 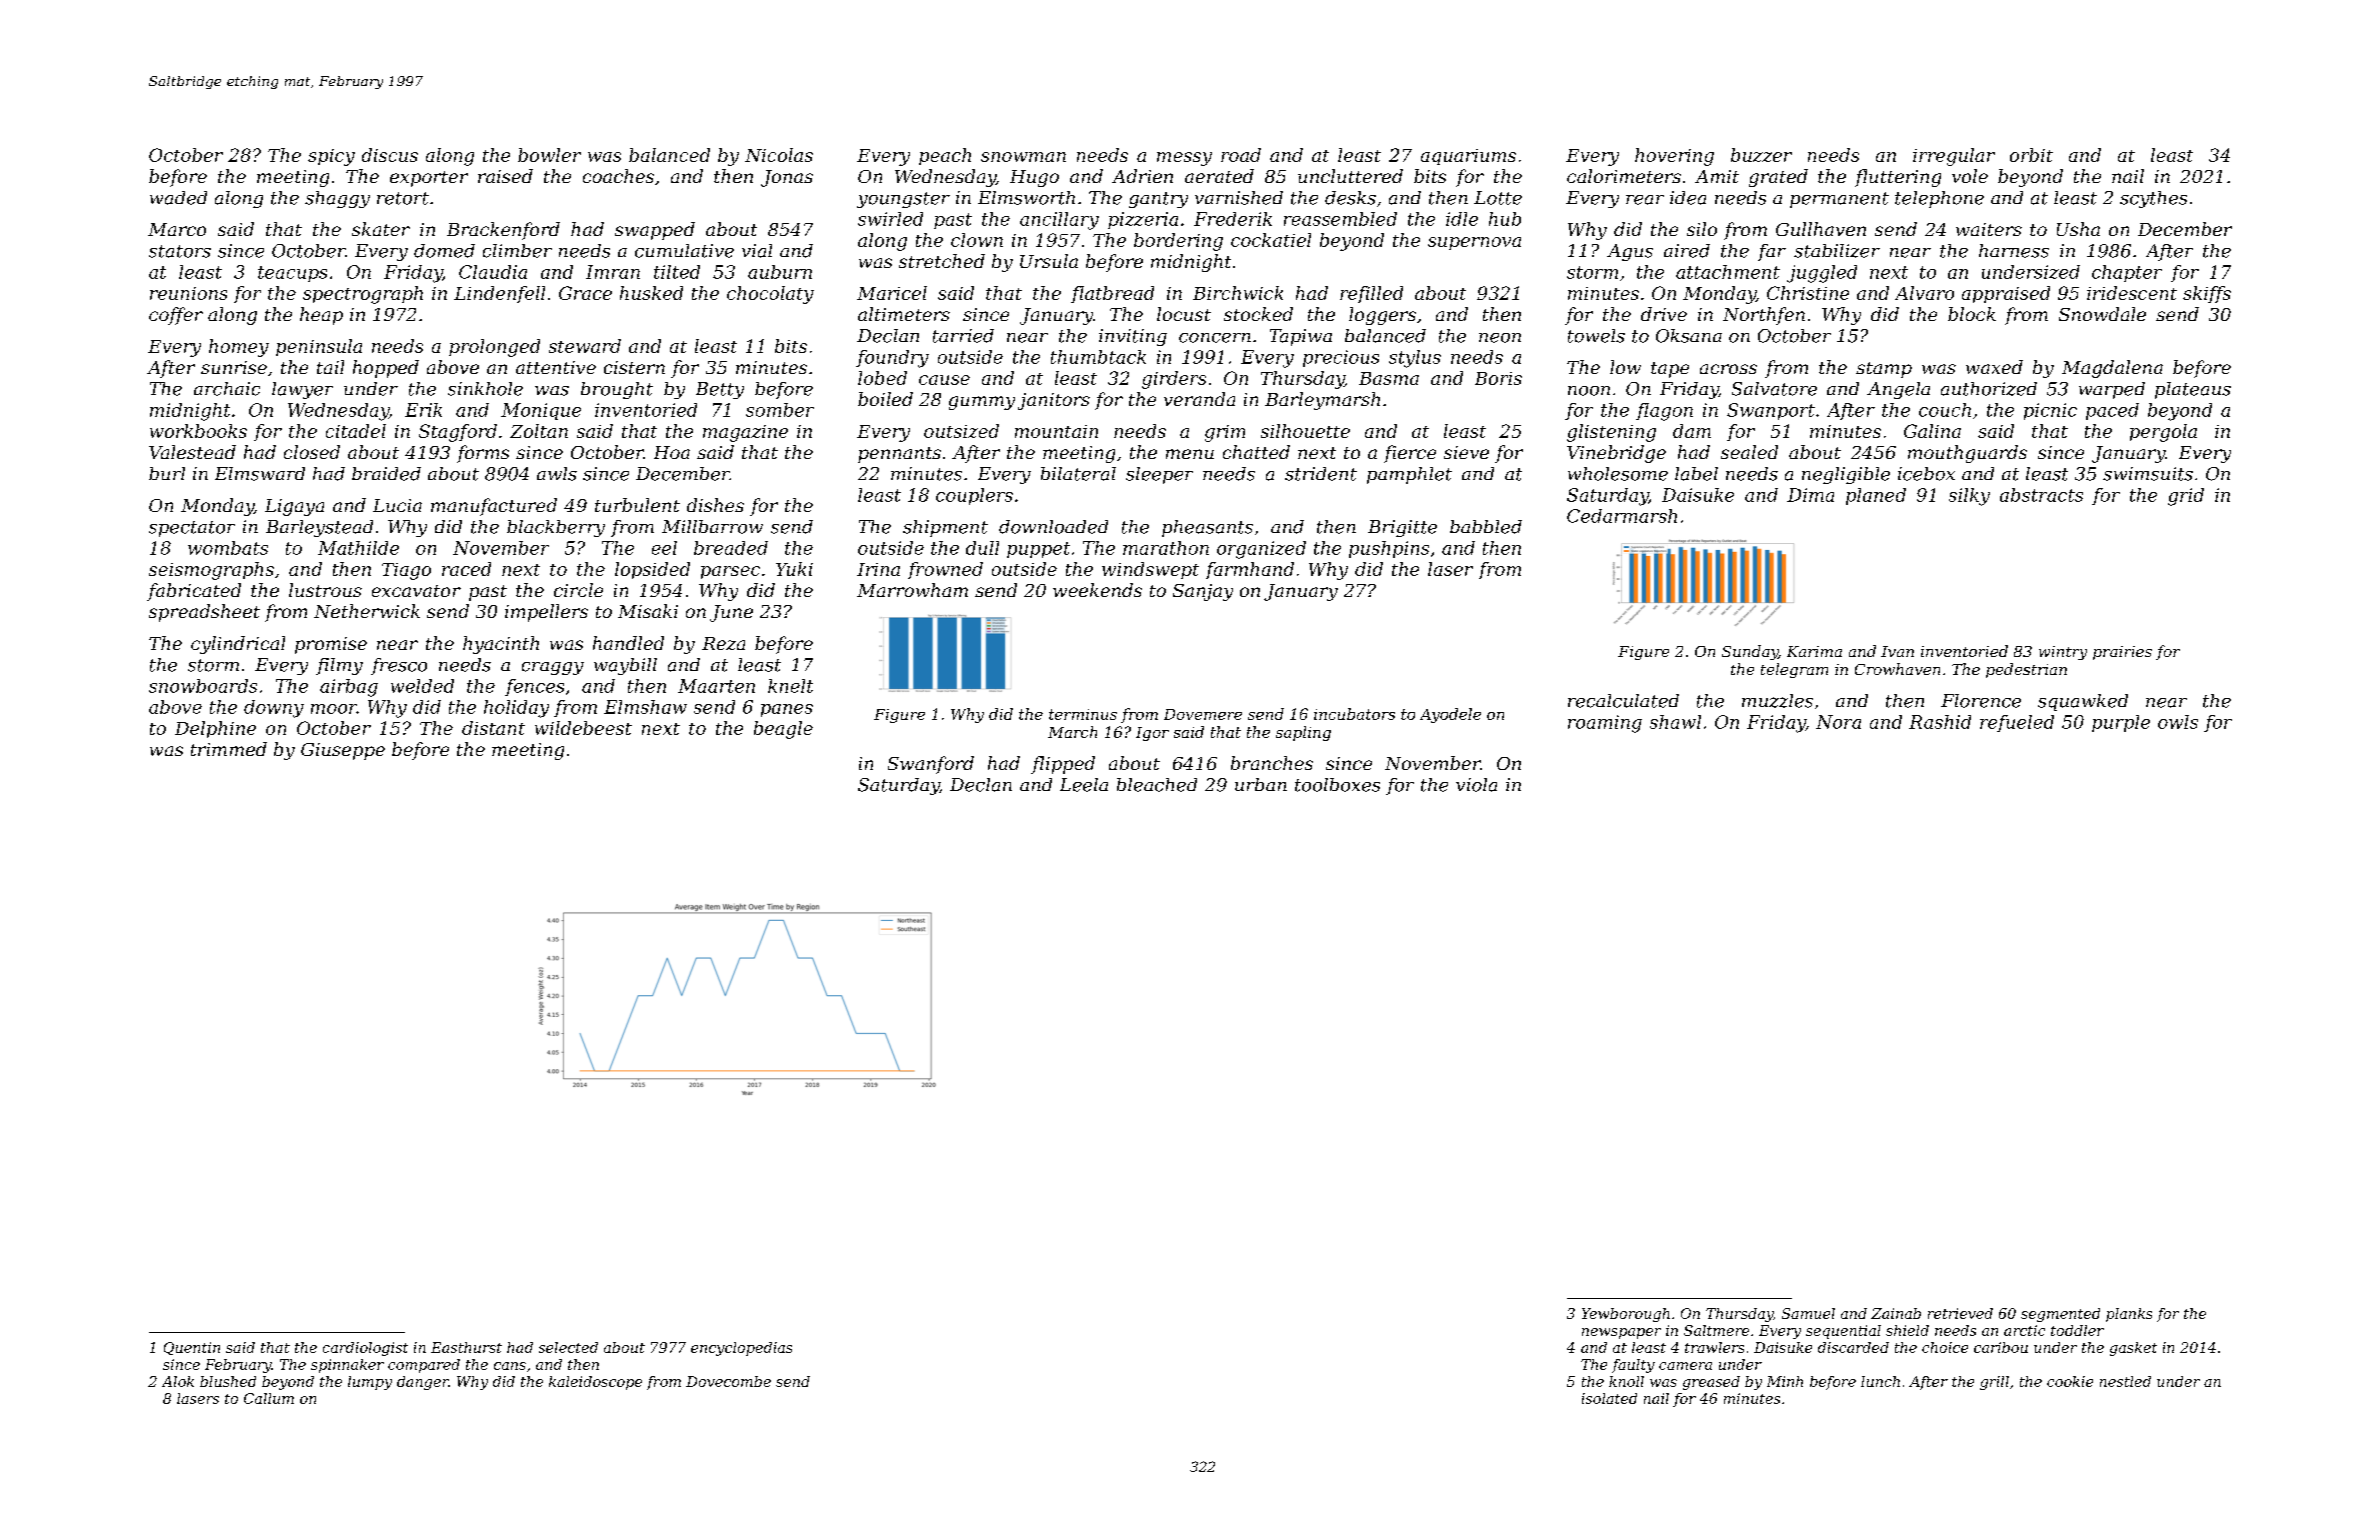 I want to click on Nicolas, so click(x=779, y=155).
